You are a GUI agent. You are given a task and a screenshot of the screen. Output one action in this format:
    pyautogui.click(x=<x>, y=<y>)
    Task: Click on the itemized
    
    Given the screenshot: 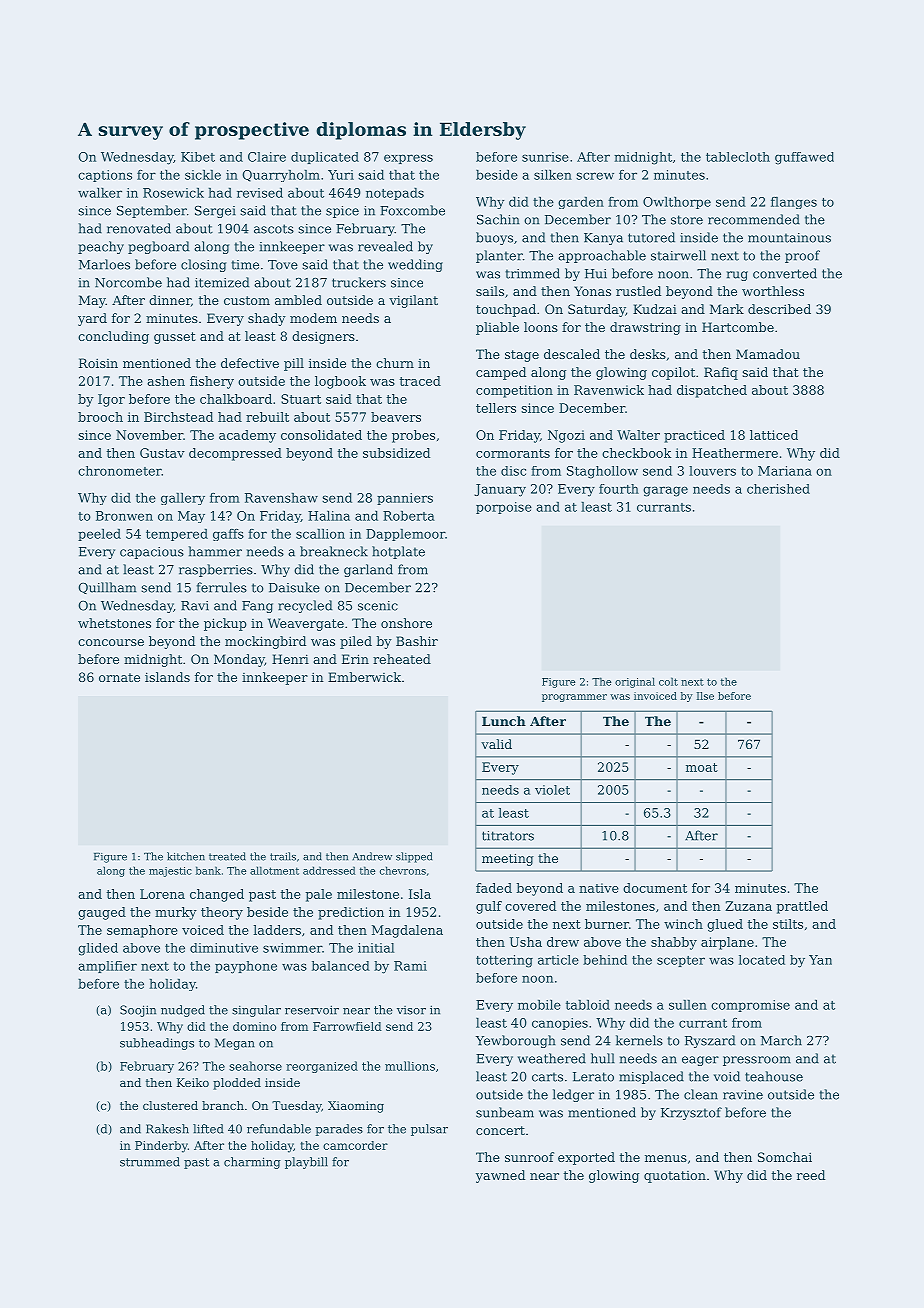 What is the action you would take?
    pyautogui.click(x=222, y=282)
